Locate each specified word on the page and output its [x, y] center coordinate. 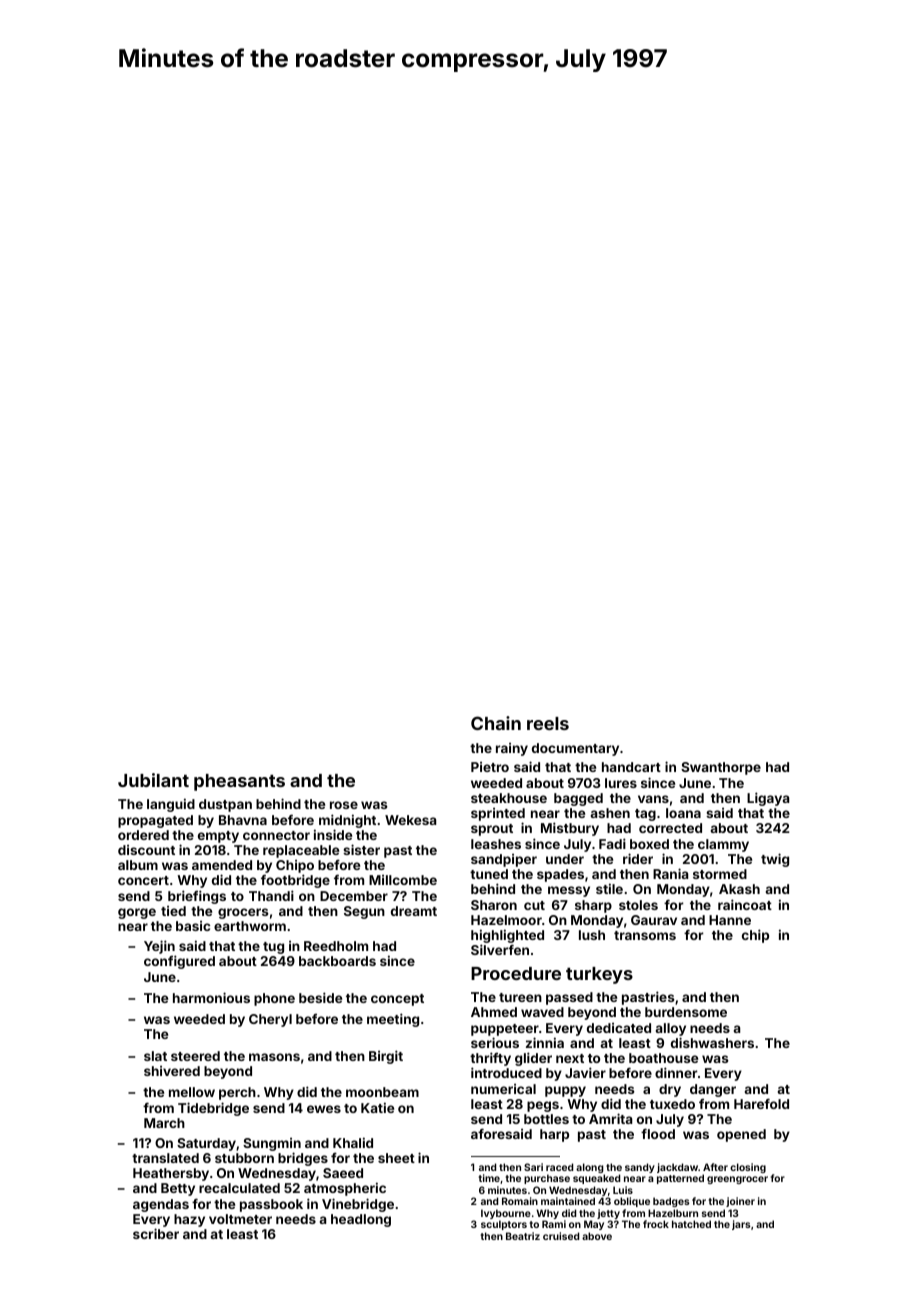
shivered [172, 1071]
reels [548, 723]
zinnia [545, 1042]
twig [775, 860]
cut [534, 905]
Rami [554, 1224]
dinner [676, 1072]
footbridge [295, 881]
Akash [739, 889]
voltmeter [240, 1219]
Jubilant [153, 780]
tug [273, 948]
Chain [496, 723]
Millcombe [403, 880]
